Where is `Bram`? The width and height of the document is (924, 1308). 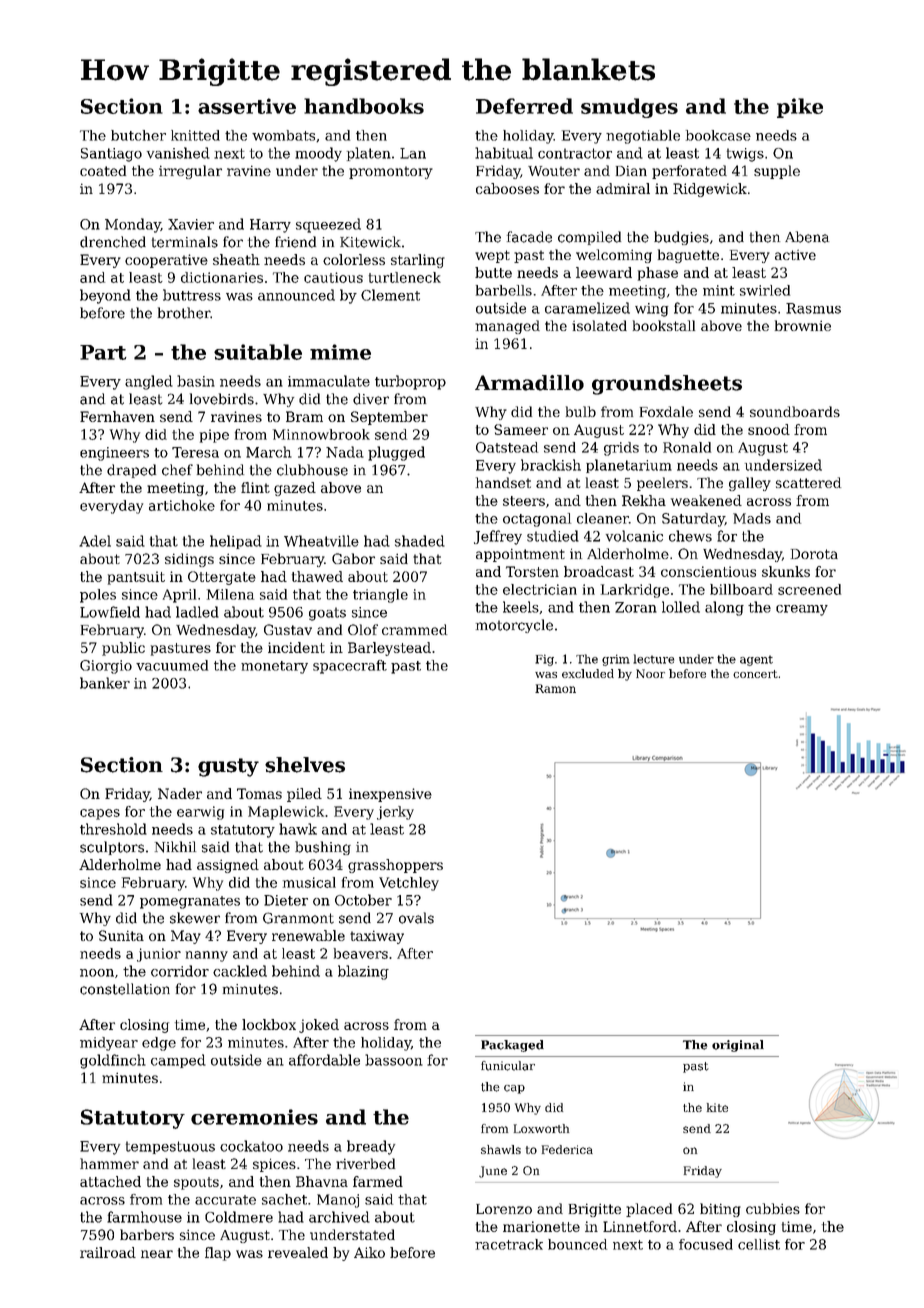
Bram is located at coordinates (304, 416).
